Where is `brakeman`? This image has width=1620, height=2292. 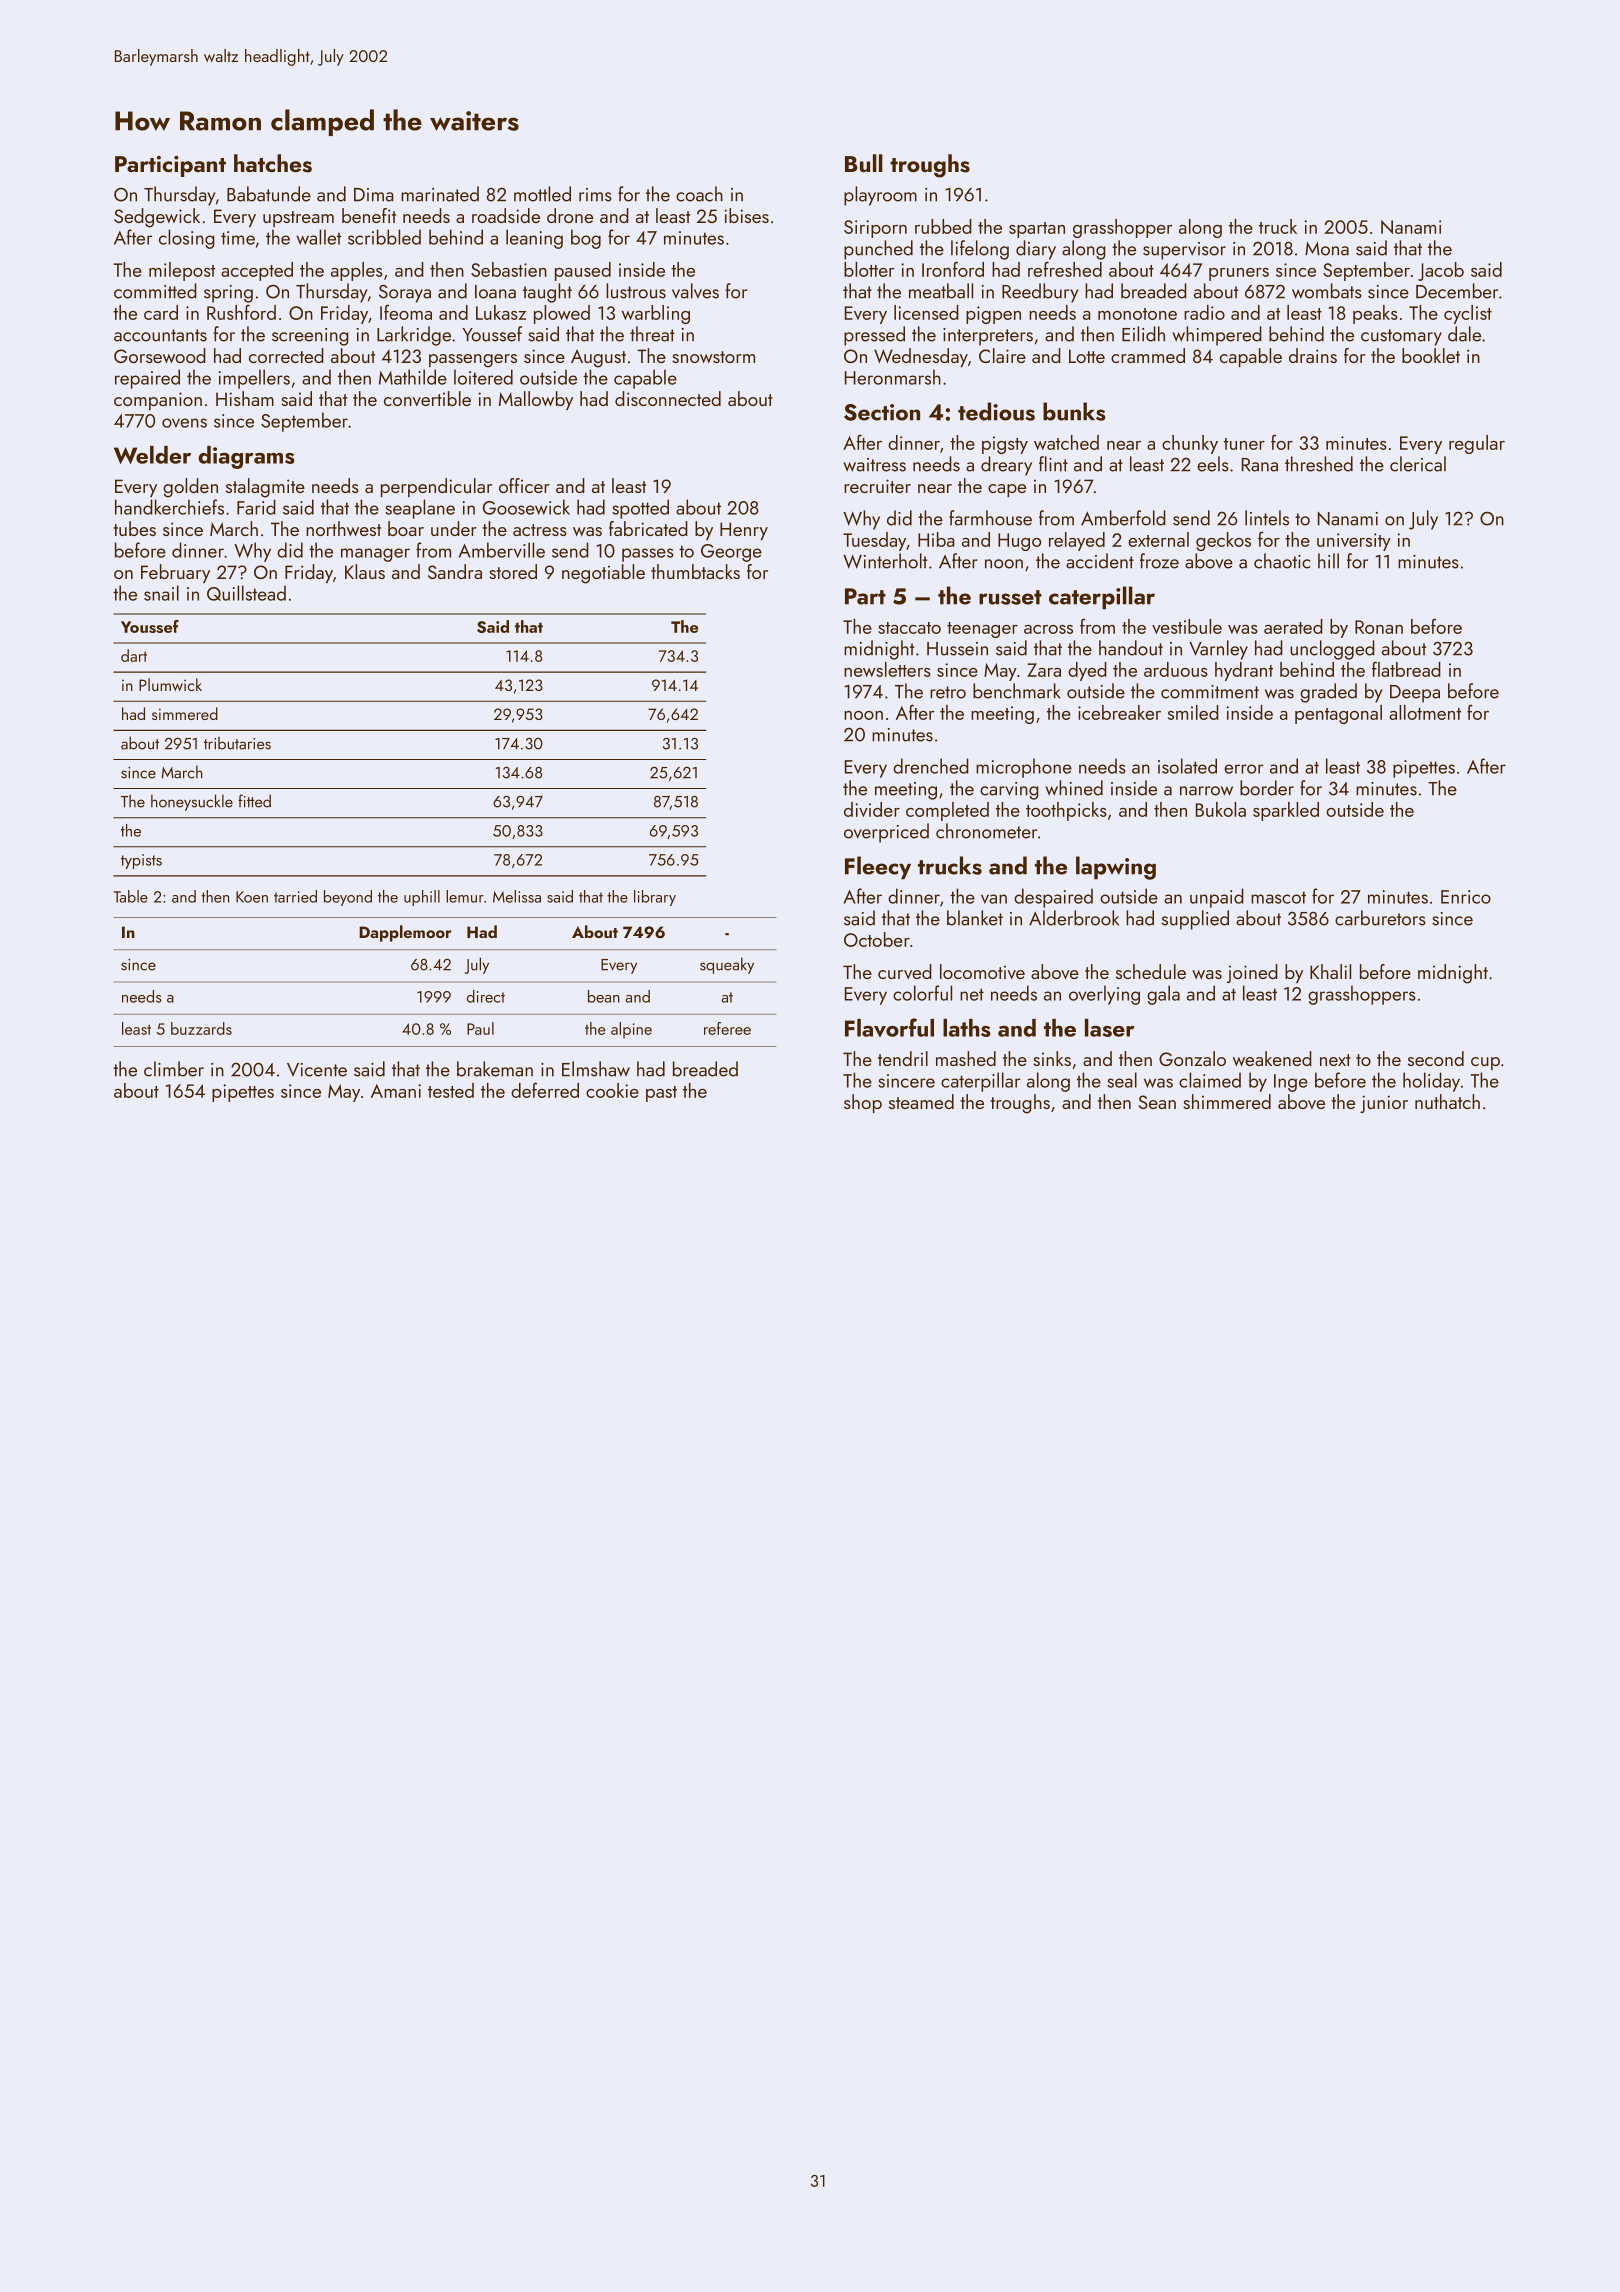 brakeman is located at coordinates (495, 1069).
